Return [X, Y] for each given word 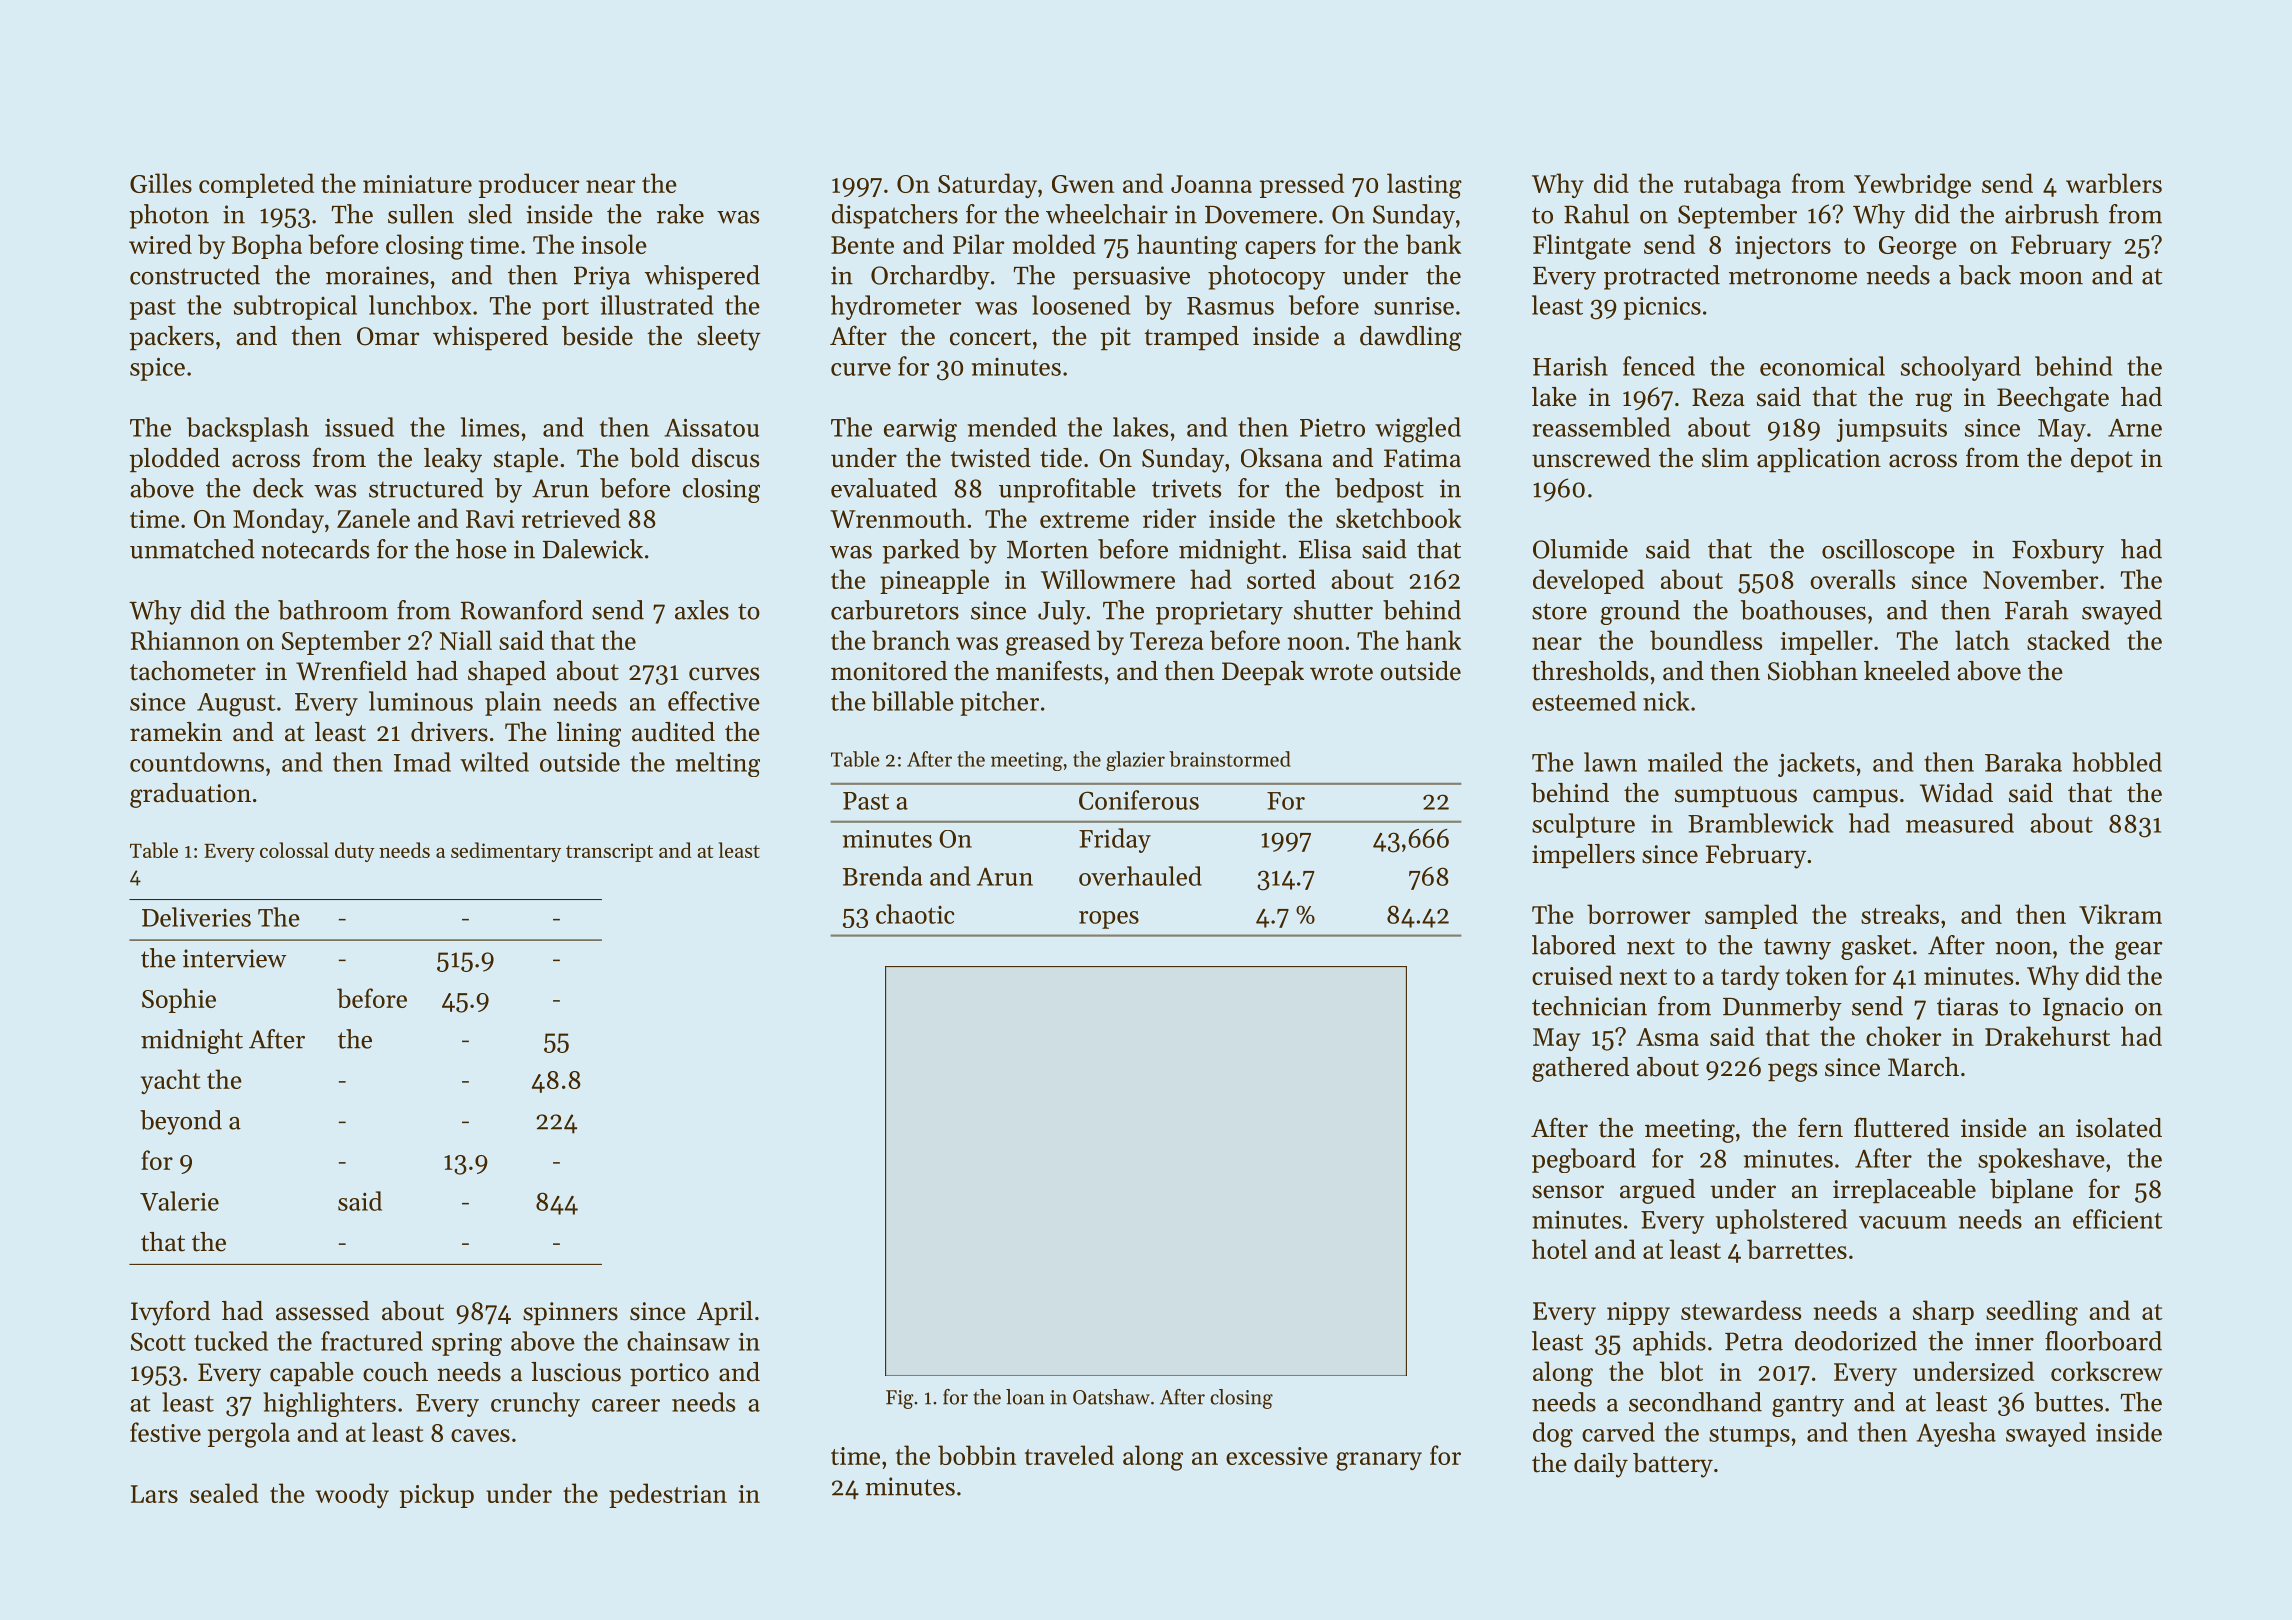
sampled [1751, 916]
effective [714, 701]
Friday [1115, 840]
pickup [437, 1495]
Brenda [883, 876]
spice [157, 369]
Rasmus [1230, 306]
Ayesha [1956, 1434]
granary [1379, 1461]
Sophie [179, 1000]
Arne [2135, 428]
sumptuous [1736, 796]
